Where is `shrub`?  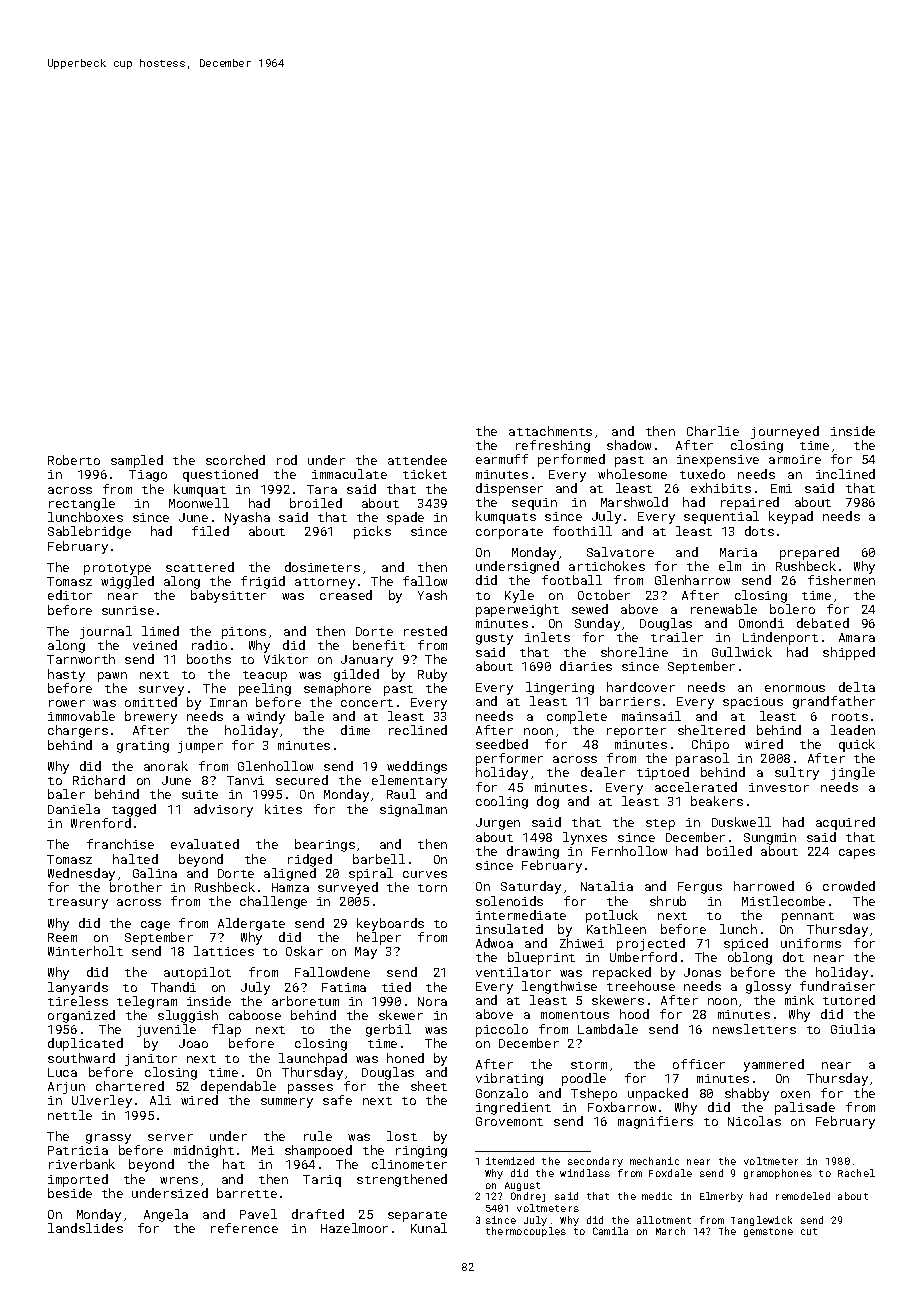
shrub is located at coordinates (668, 901).
